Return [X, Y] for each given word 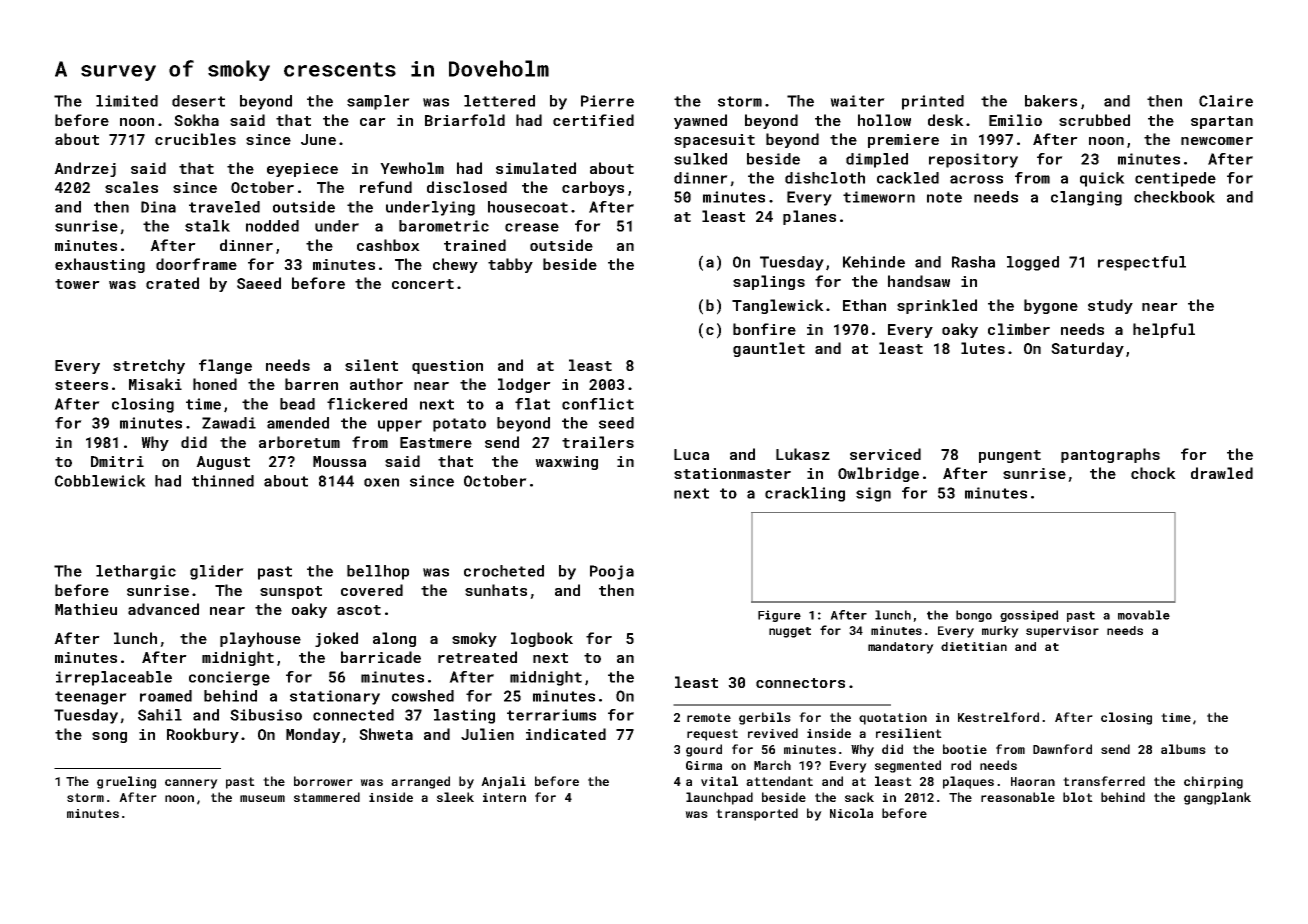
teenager [91, 698]
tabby [510, 265]
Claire [1226, 101]
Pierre [607, 101]
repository [973, 160]
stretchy [149, 366]
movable [1144, 615]
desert [198, 101]
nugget [790, 632]
